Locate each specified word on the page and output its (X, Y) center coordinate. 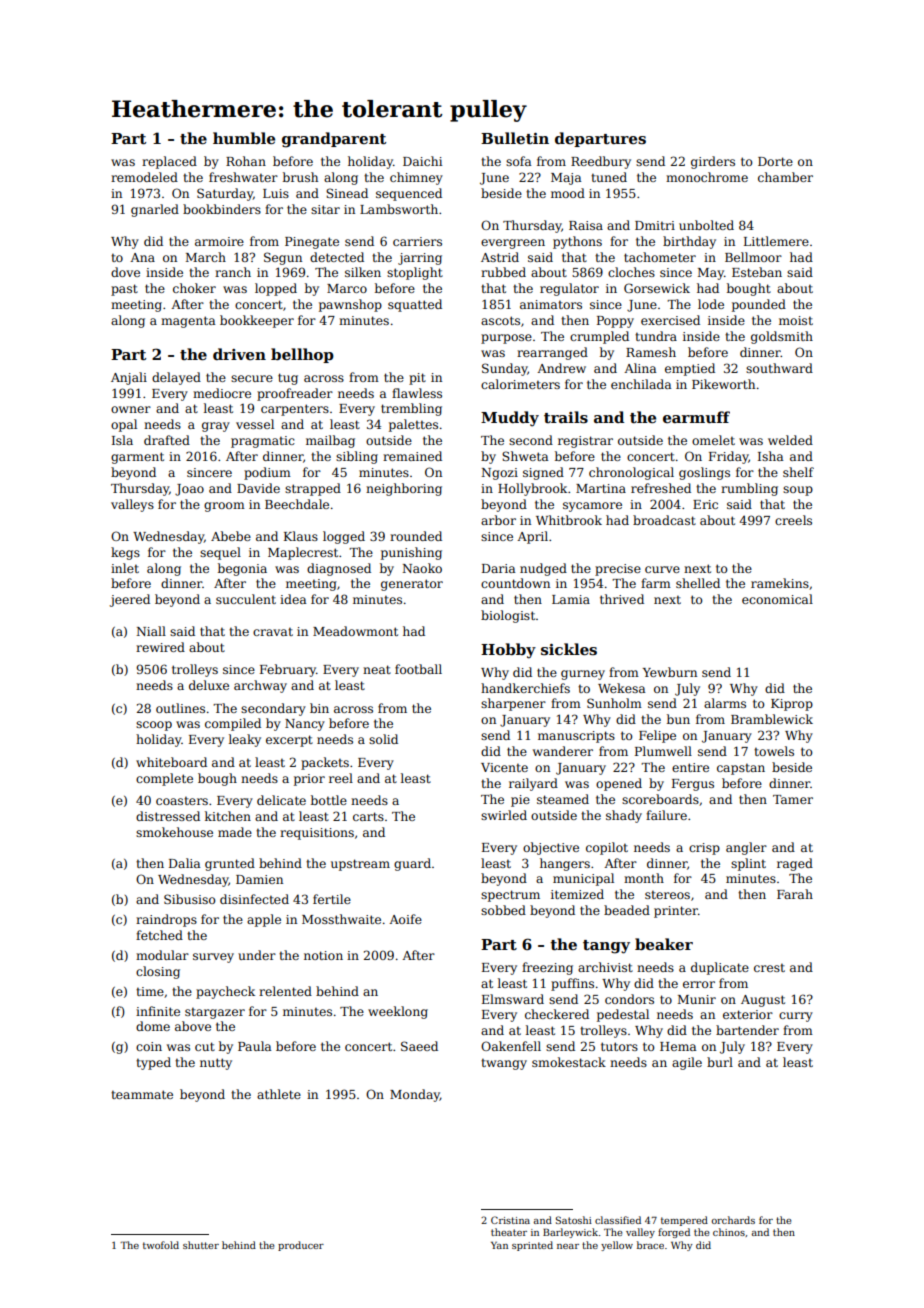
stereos (667, 895)
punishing (411, 553)
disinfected (254, 899)
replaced (169, 162)
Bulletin (515, 138)
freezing (547, 968)
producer (301, 1246)
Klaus (301, 536)
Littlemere (776, 241)
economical (777, 599)
